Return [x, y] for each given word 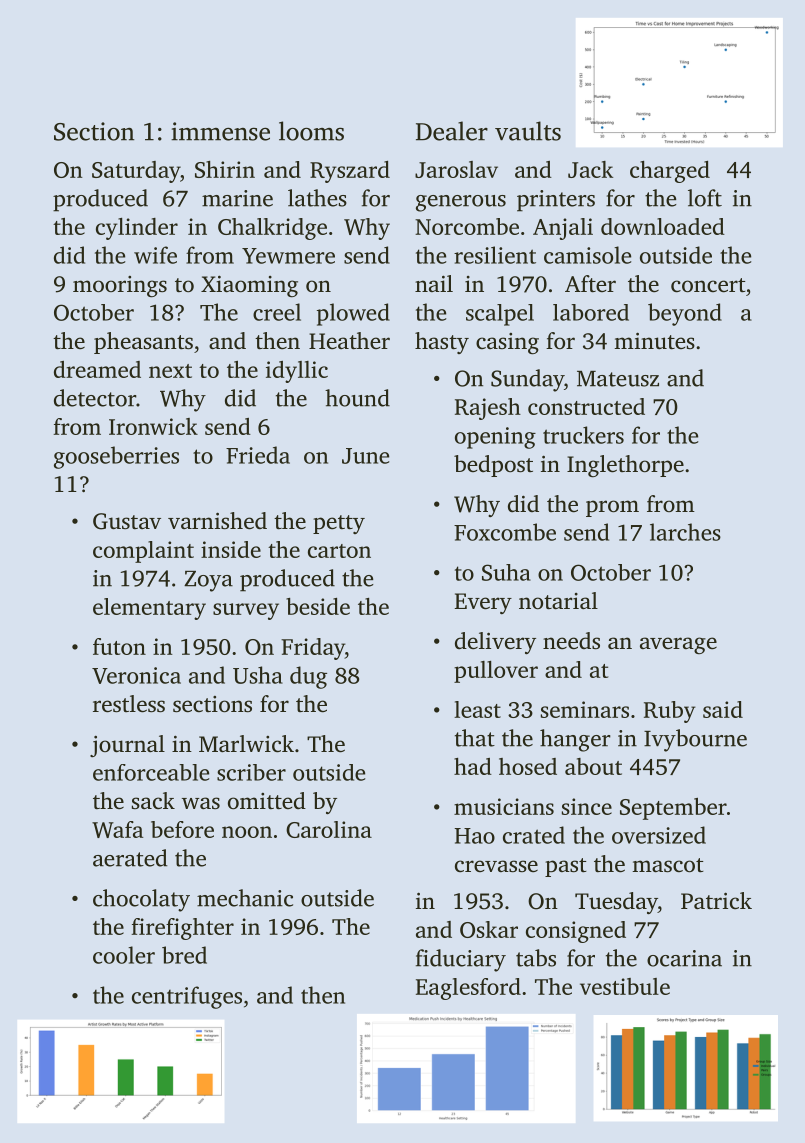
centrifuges [187, 997]
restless [129, 704]
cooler [124, 955]
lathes [317, 198]
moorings [120, 287]
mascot [668, 865]
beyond [685, 314]
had [473, 766]
